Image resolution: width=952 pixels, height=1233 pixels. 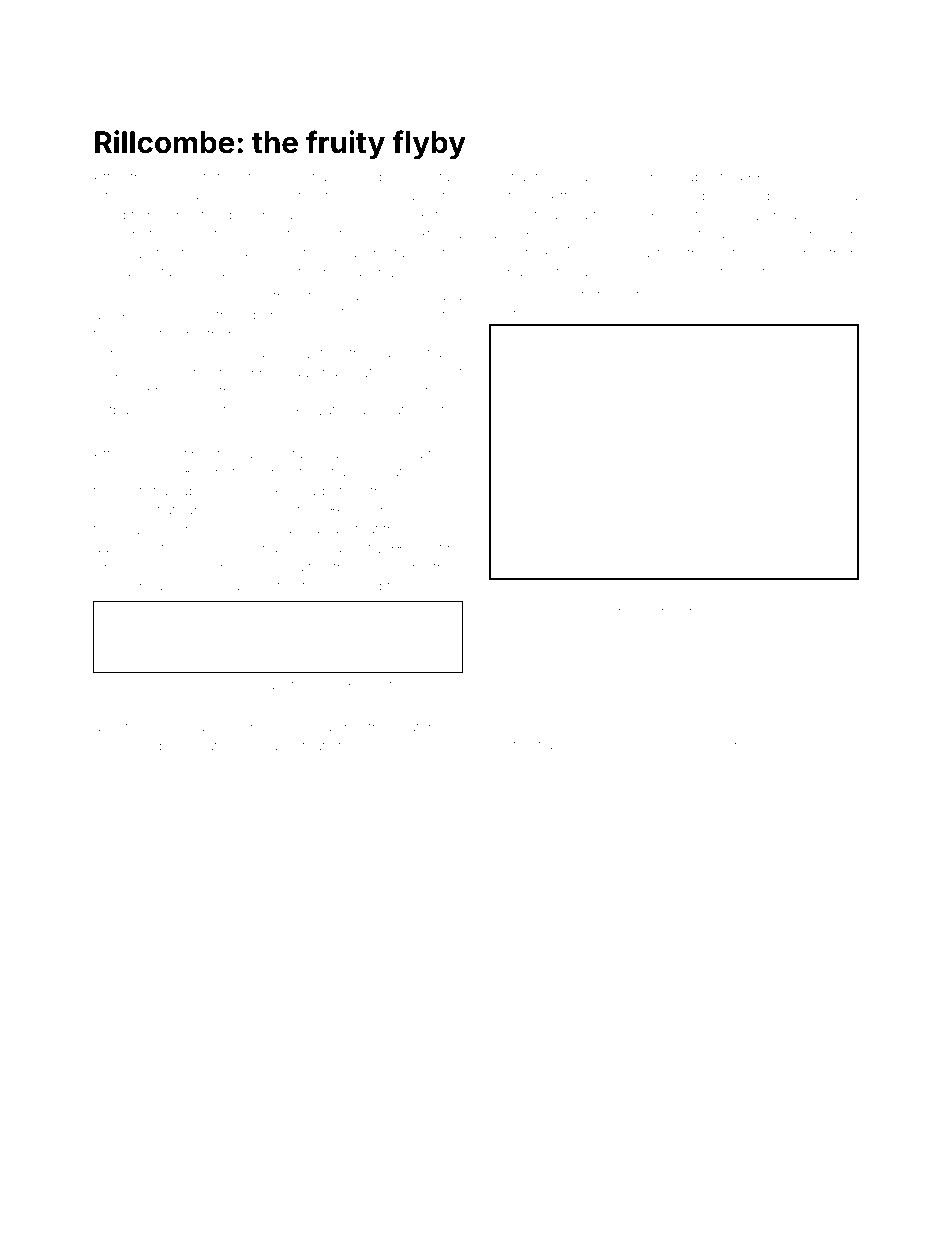 I want to click on wedding, so click(x=272, y=178).
